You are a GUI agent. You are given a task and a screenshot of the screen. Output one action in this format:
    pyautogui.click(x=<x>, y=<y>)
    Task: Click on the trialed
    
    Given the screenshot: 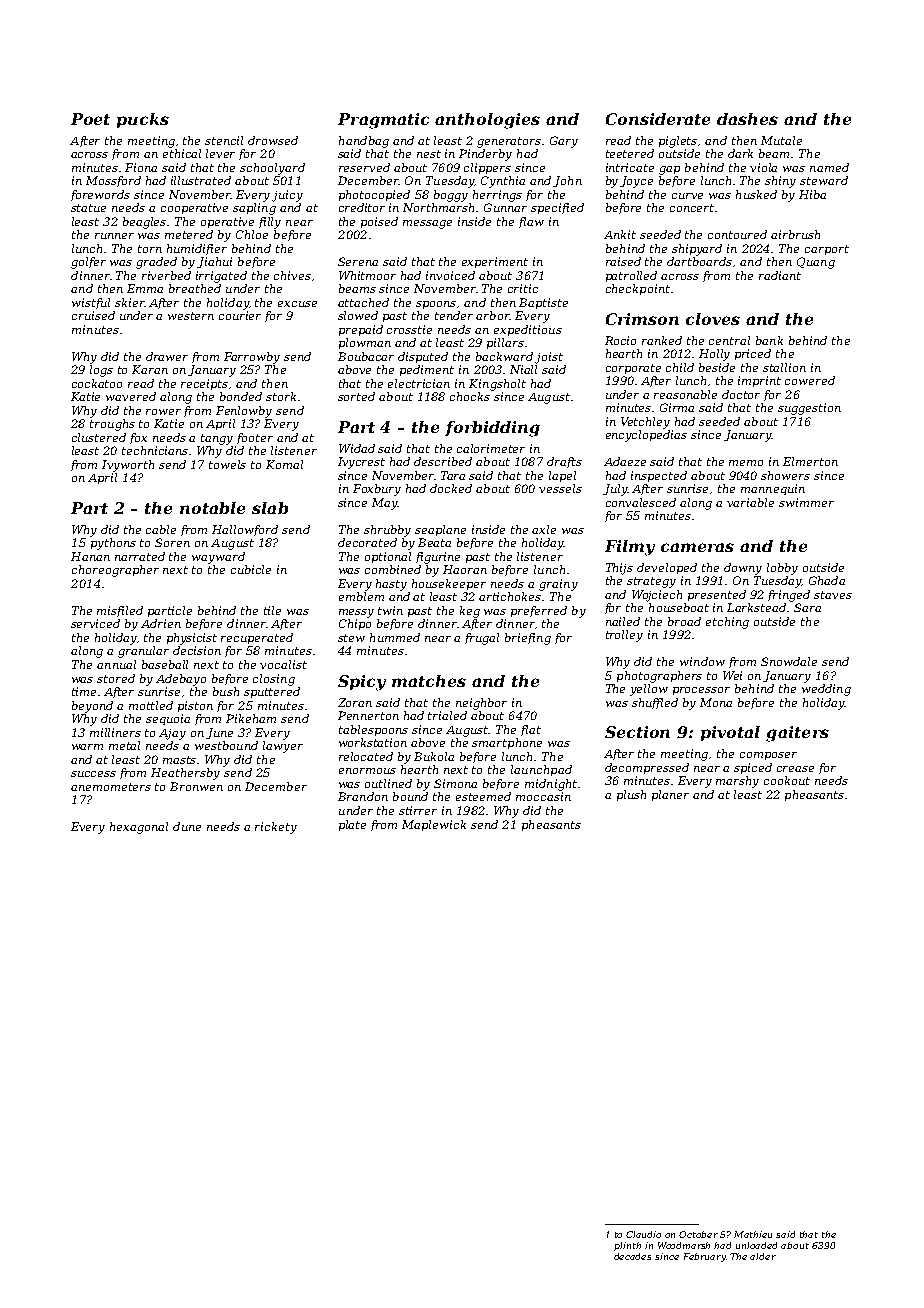 What is the action you would take?
    pyautogui.click(x=447, y=715)
